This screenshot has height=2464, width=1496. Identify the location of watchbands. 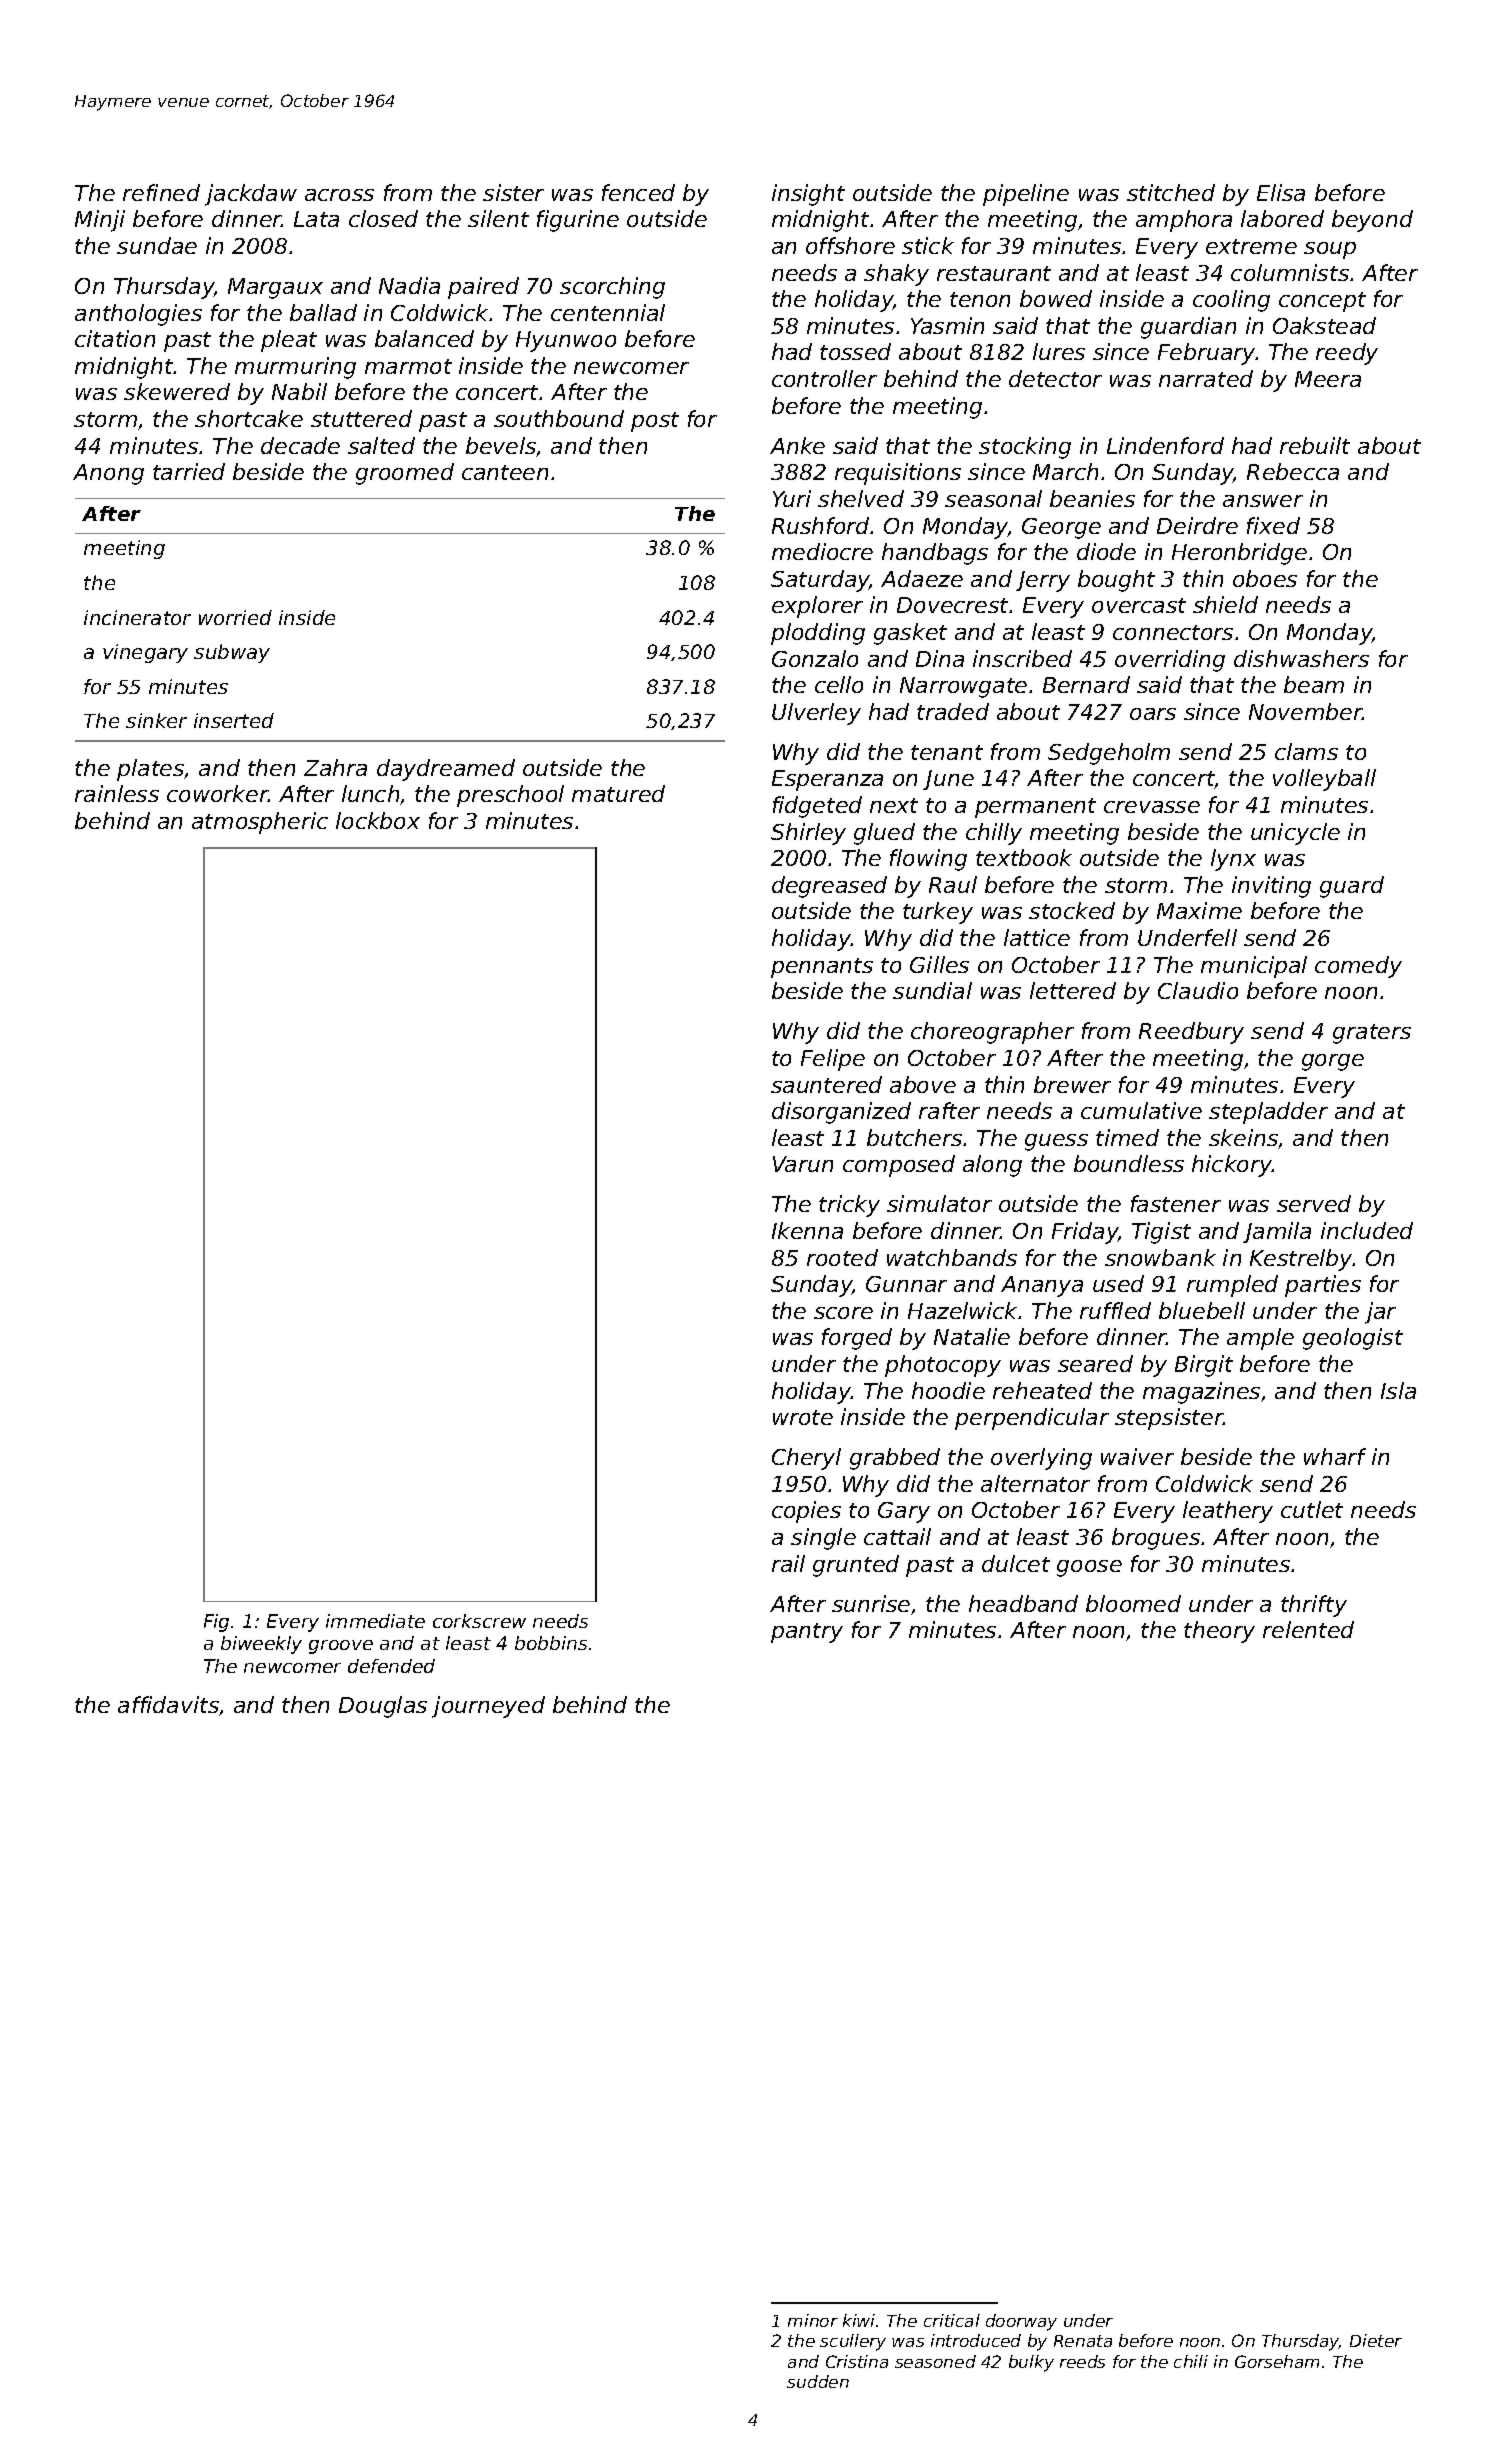
(952, 1257).
